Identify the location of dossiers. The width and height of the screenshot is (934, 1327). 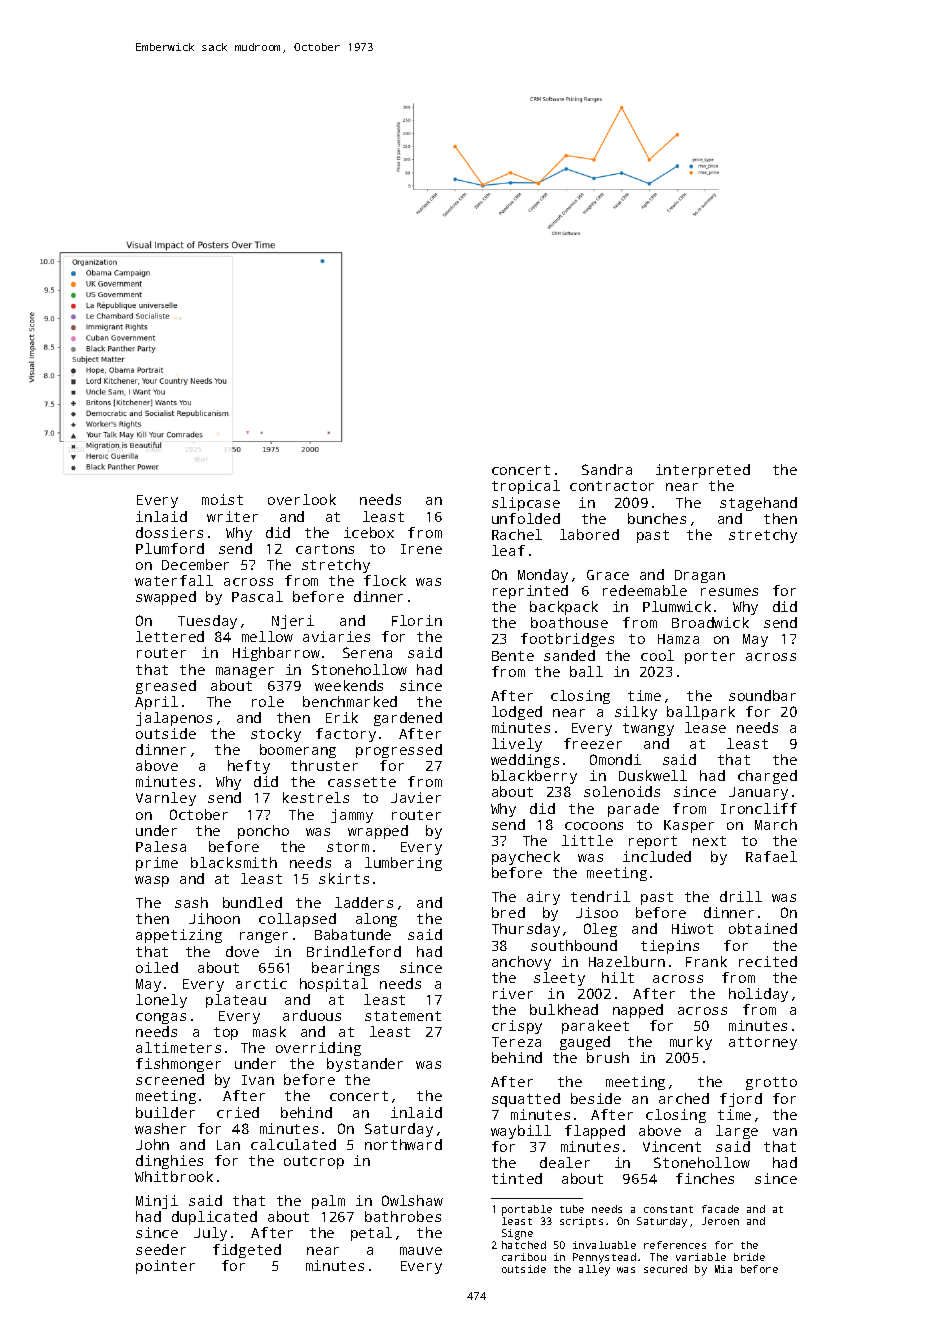
(169, 532).
